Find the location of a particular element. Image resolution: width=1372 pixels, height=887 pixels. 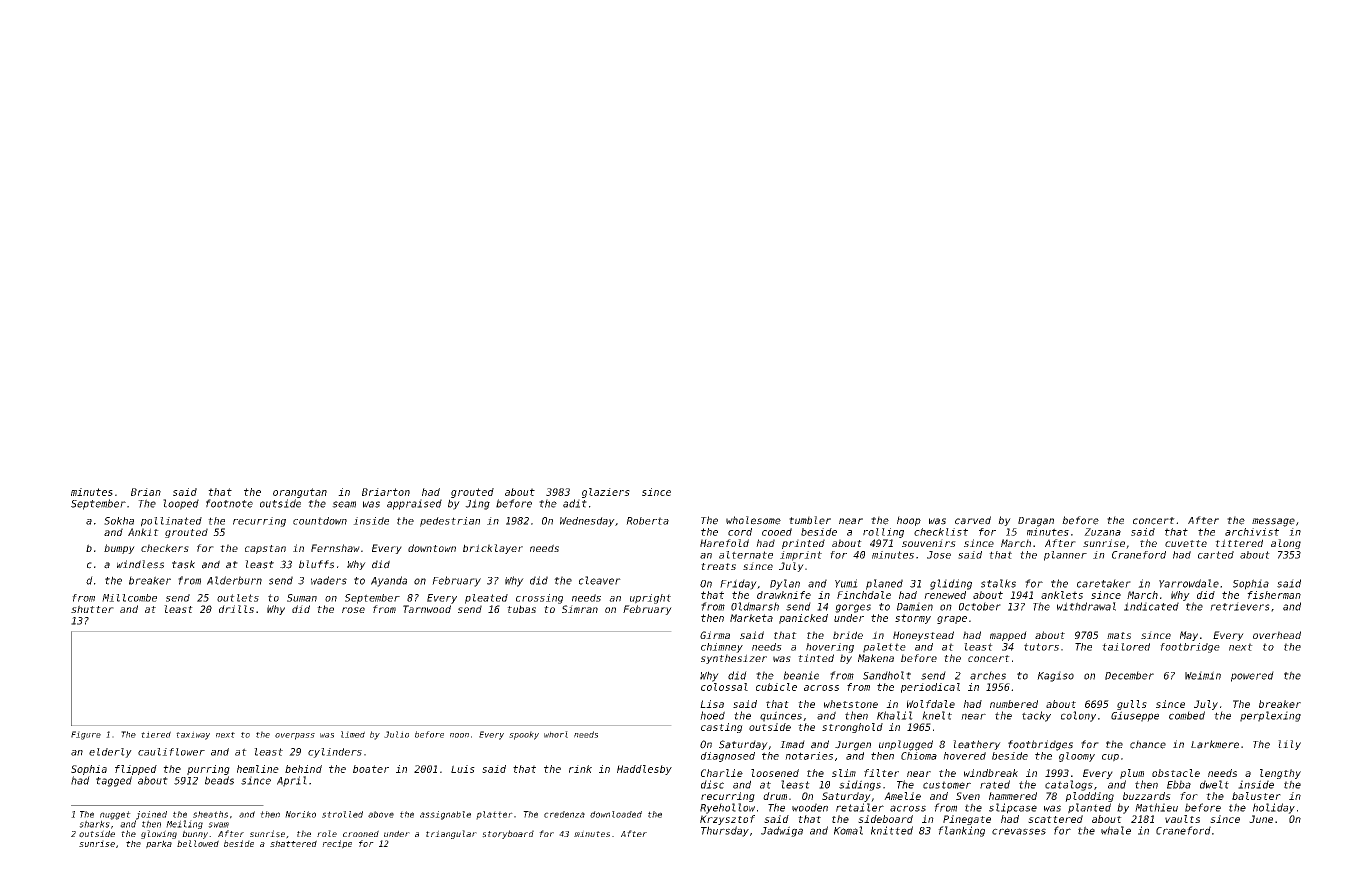

slipcase is located at coordinates (1013, 808).
